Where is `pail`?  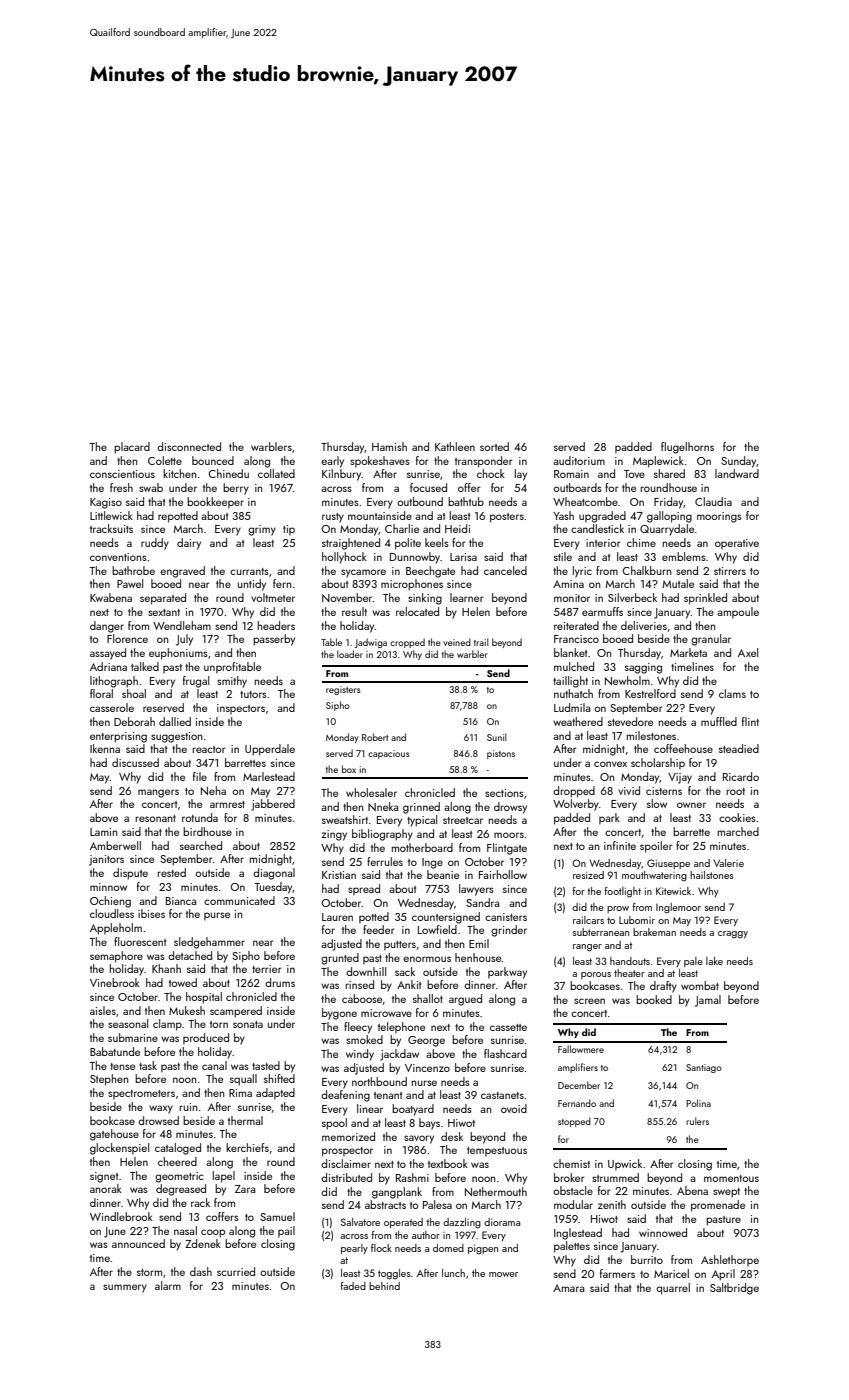
pail is located at coordinates (286, 1231).
